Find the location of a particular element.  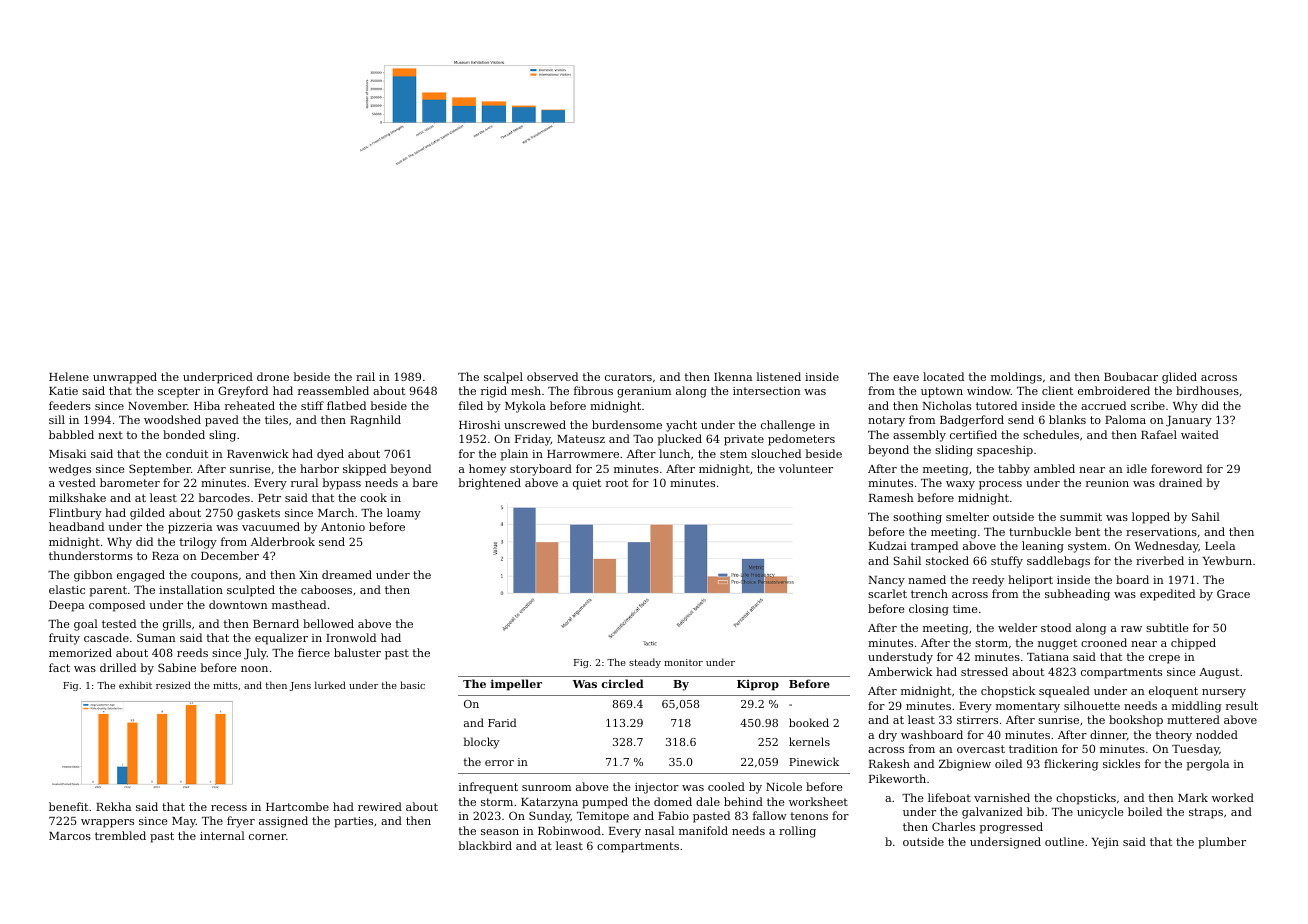

unwrapped is located at coordinates (125, 378).
